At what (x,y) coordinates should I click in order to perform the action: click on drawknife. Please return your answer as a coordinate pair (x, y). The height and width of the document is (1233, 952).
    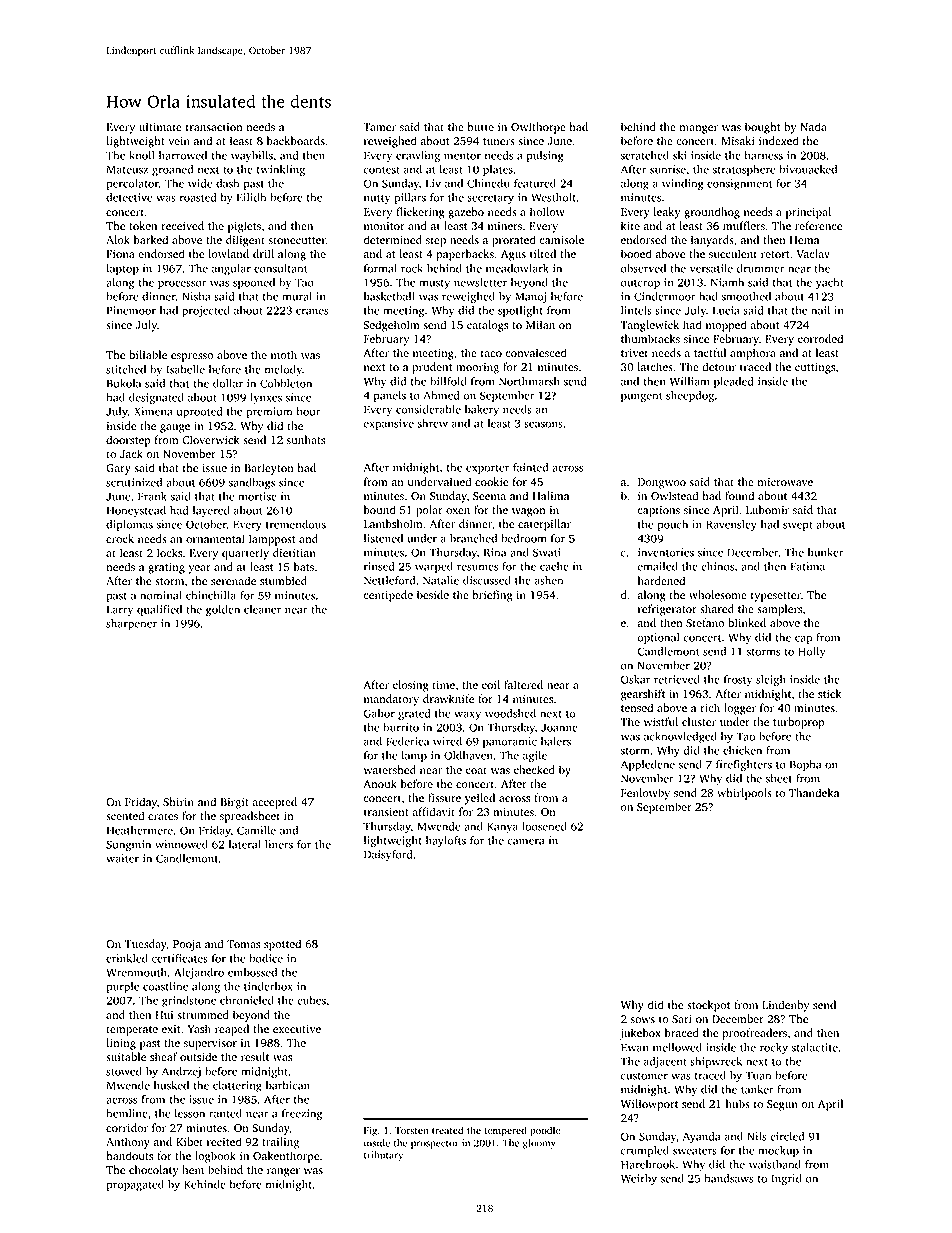
    Looking at the image, I should click on (448, 698).
